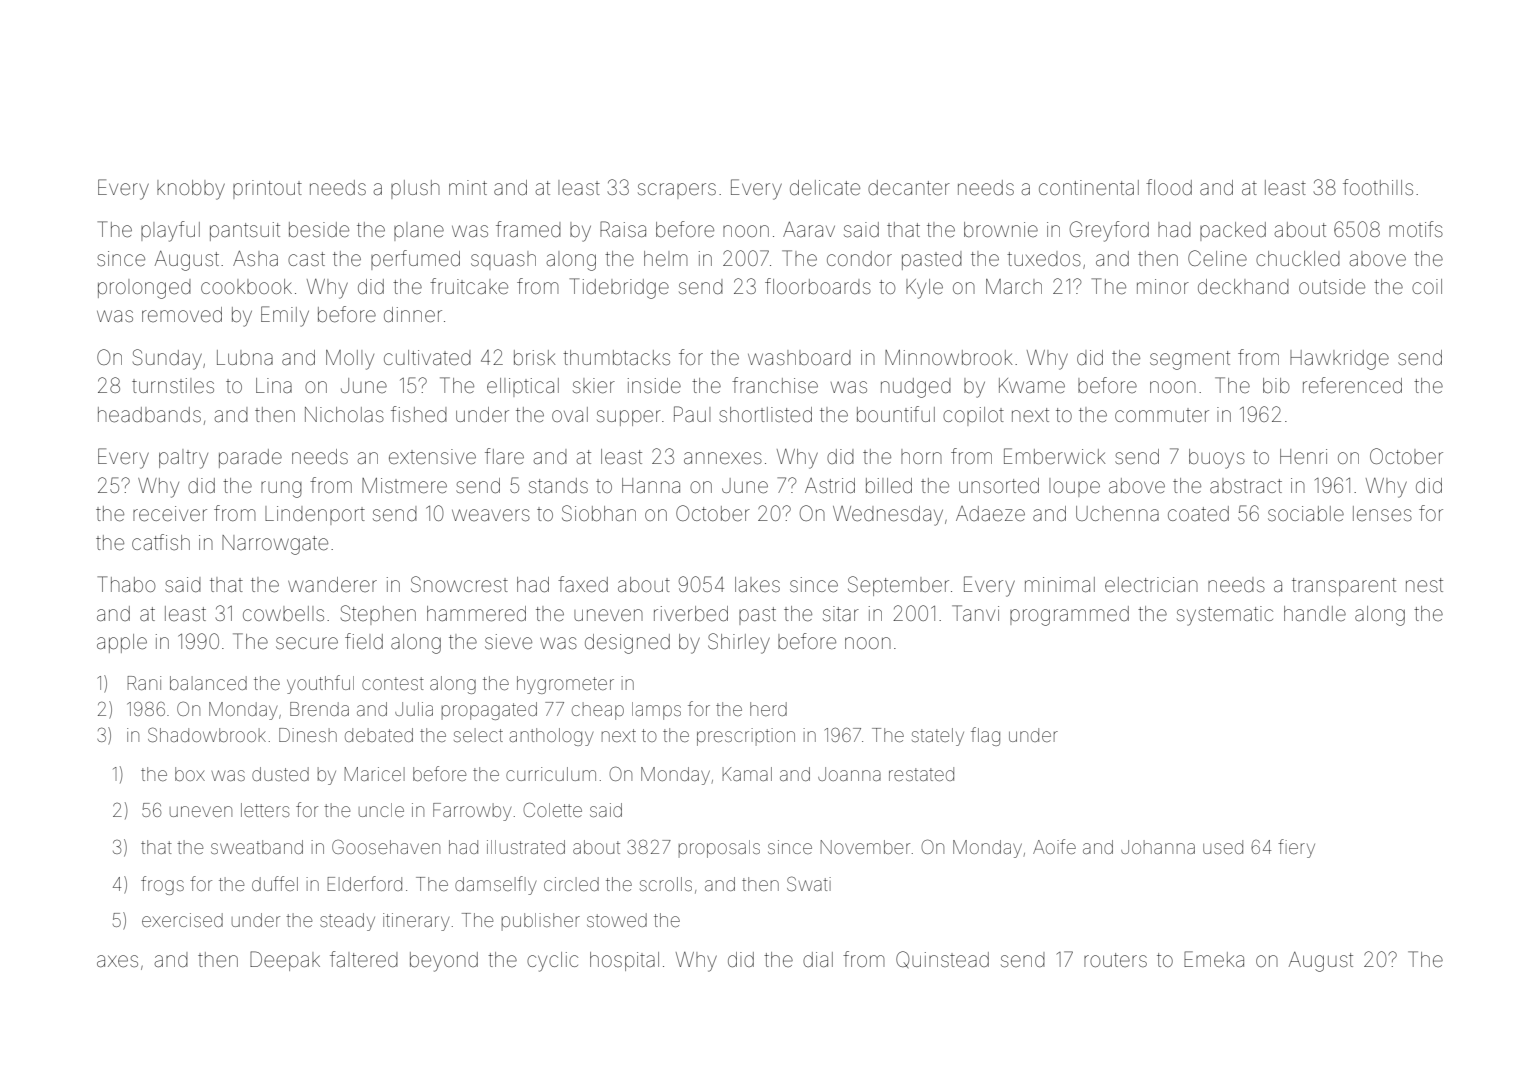 The image size is (1540, 1089). What do you see at coordinates (1378, 187) in the screenshot?
I see `foothills` at bounding box center [1378, 187].
